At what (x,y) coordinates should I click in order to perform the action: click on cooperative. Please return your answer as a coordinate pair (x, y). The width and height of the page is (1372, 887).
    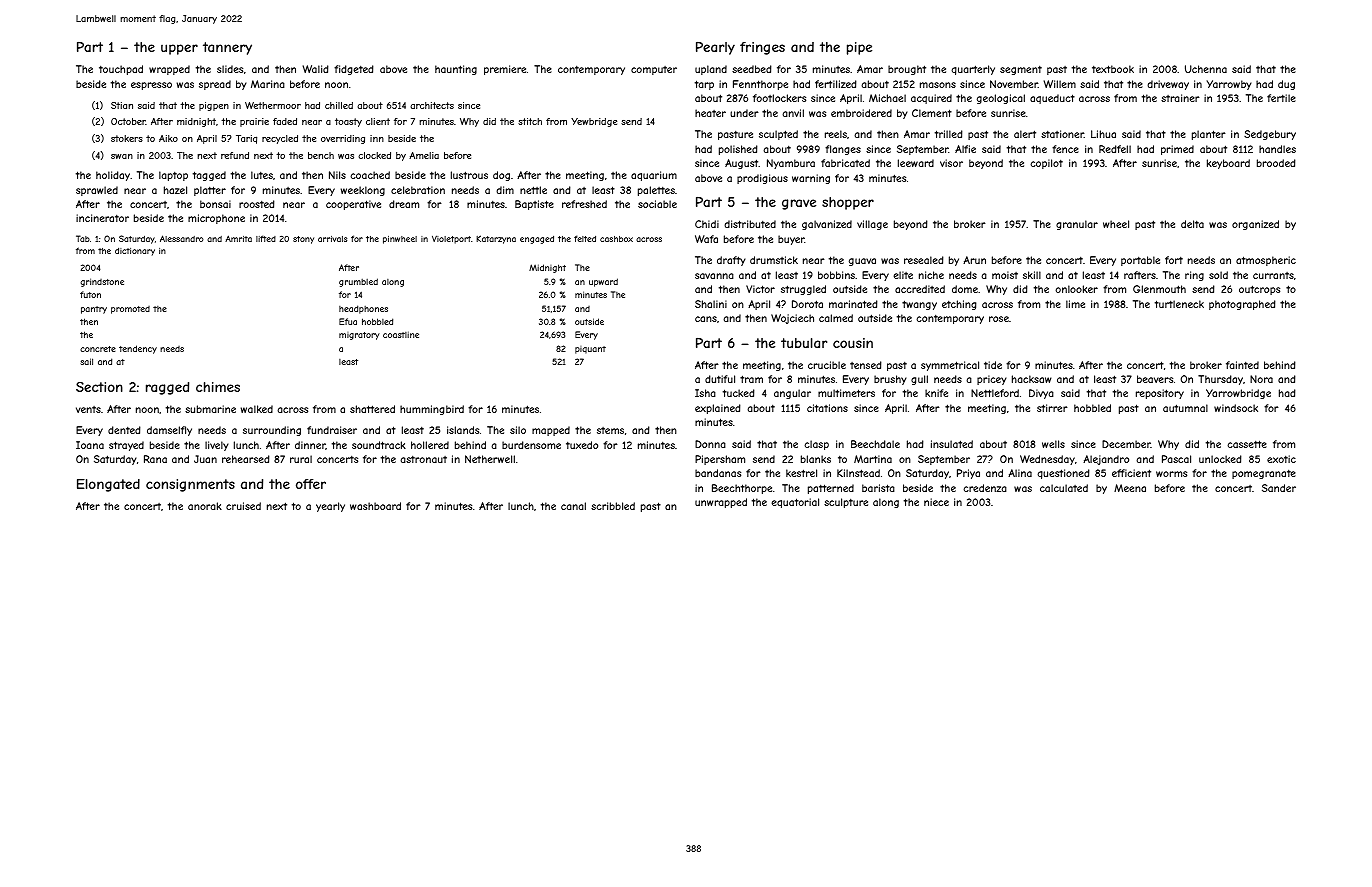
    Looking at the image, I should click on (353, 205).
